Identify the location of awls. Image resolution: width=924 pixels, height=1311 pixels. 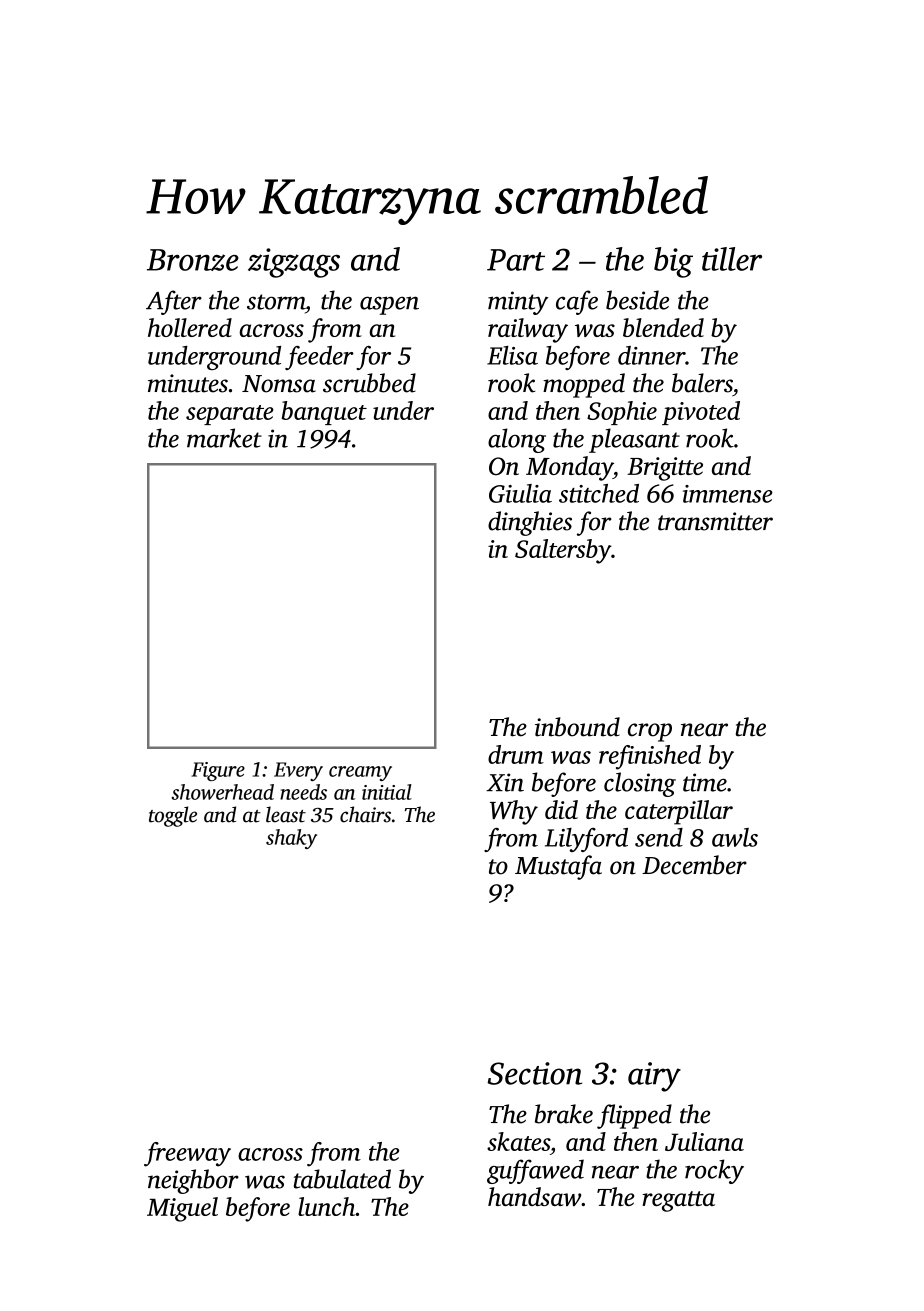
(735, 837).
